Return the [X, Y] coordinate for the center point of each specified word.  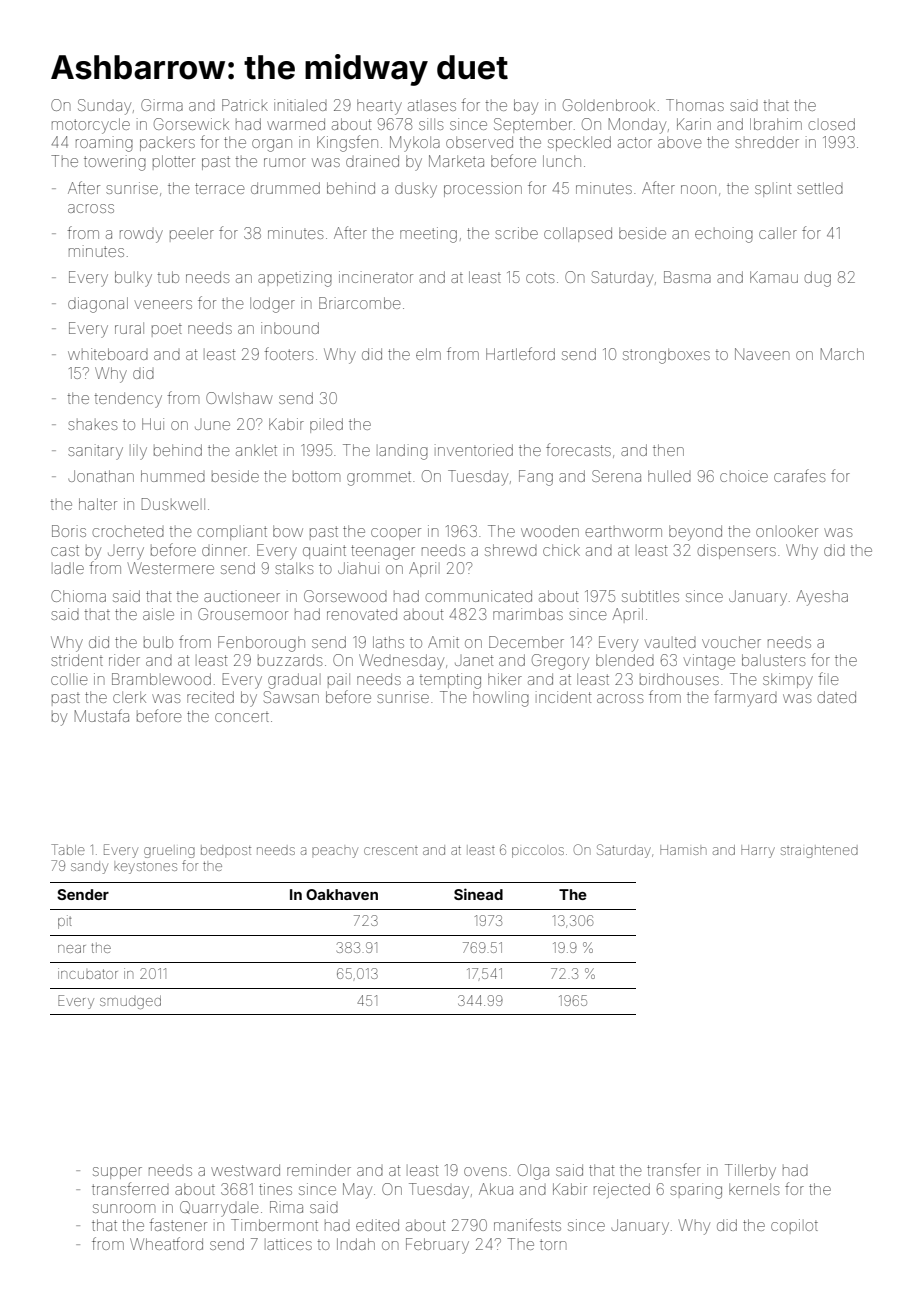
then [668, 450]
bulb [158, 642]
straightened [819, 852]
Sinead [478, 894]
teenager [383, 552]
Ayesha [822, 598]
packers [167, 145]
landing [403, 452]
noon [698, 189]
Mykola [415, 144]
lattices [289, 1244]
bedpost [226, 850]
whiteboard [108, 354]
